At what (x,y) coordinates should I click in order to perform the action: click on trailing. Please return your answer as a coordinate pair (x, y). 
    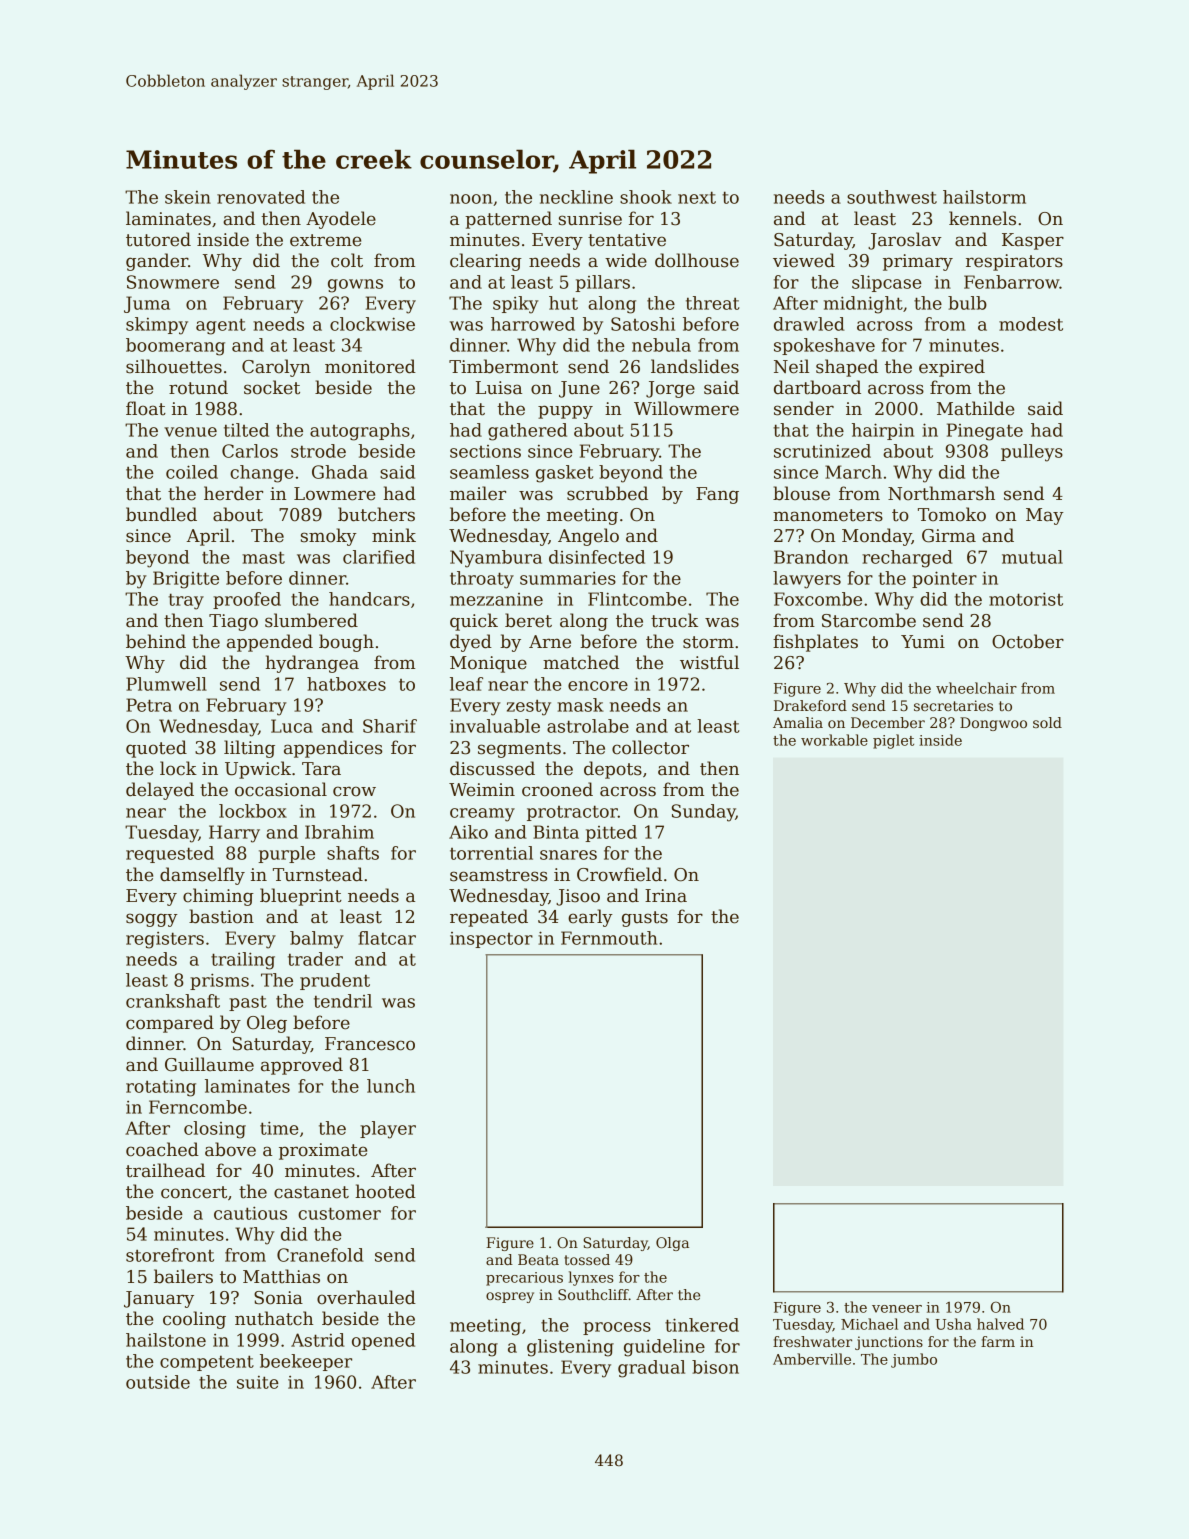
    Looking at the image, I should click on (243, 961).
